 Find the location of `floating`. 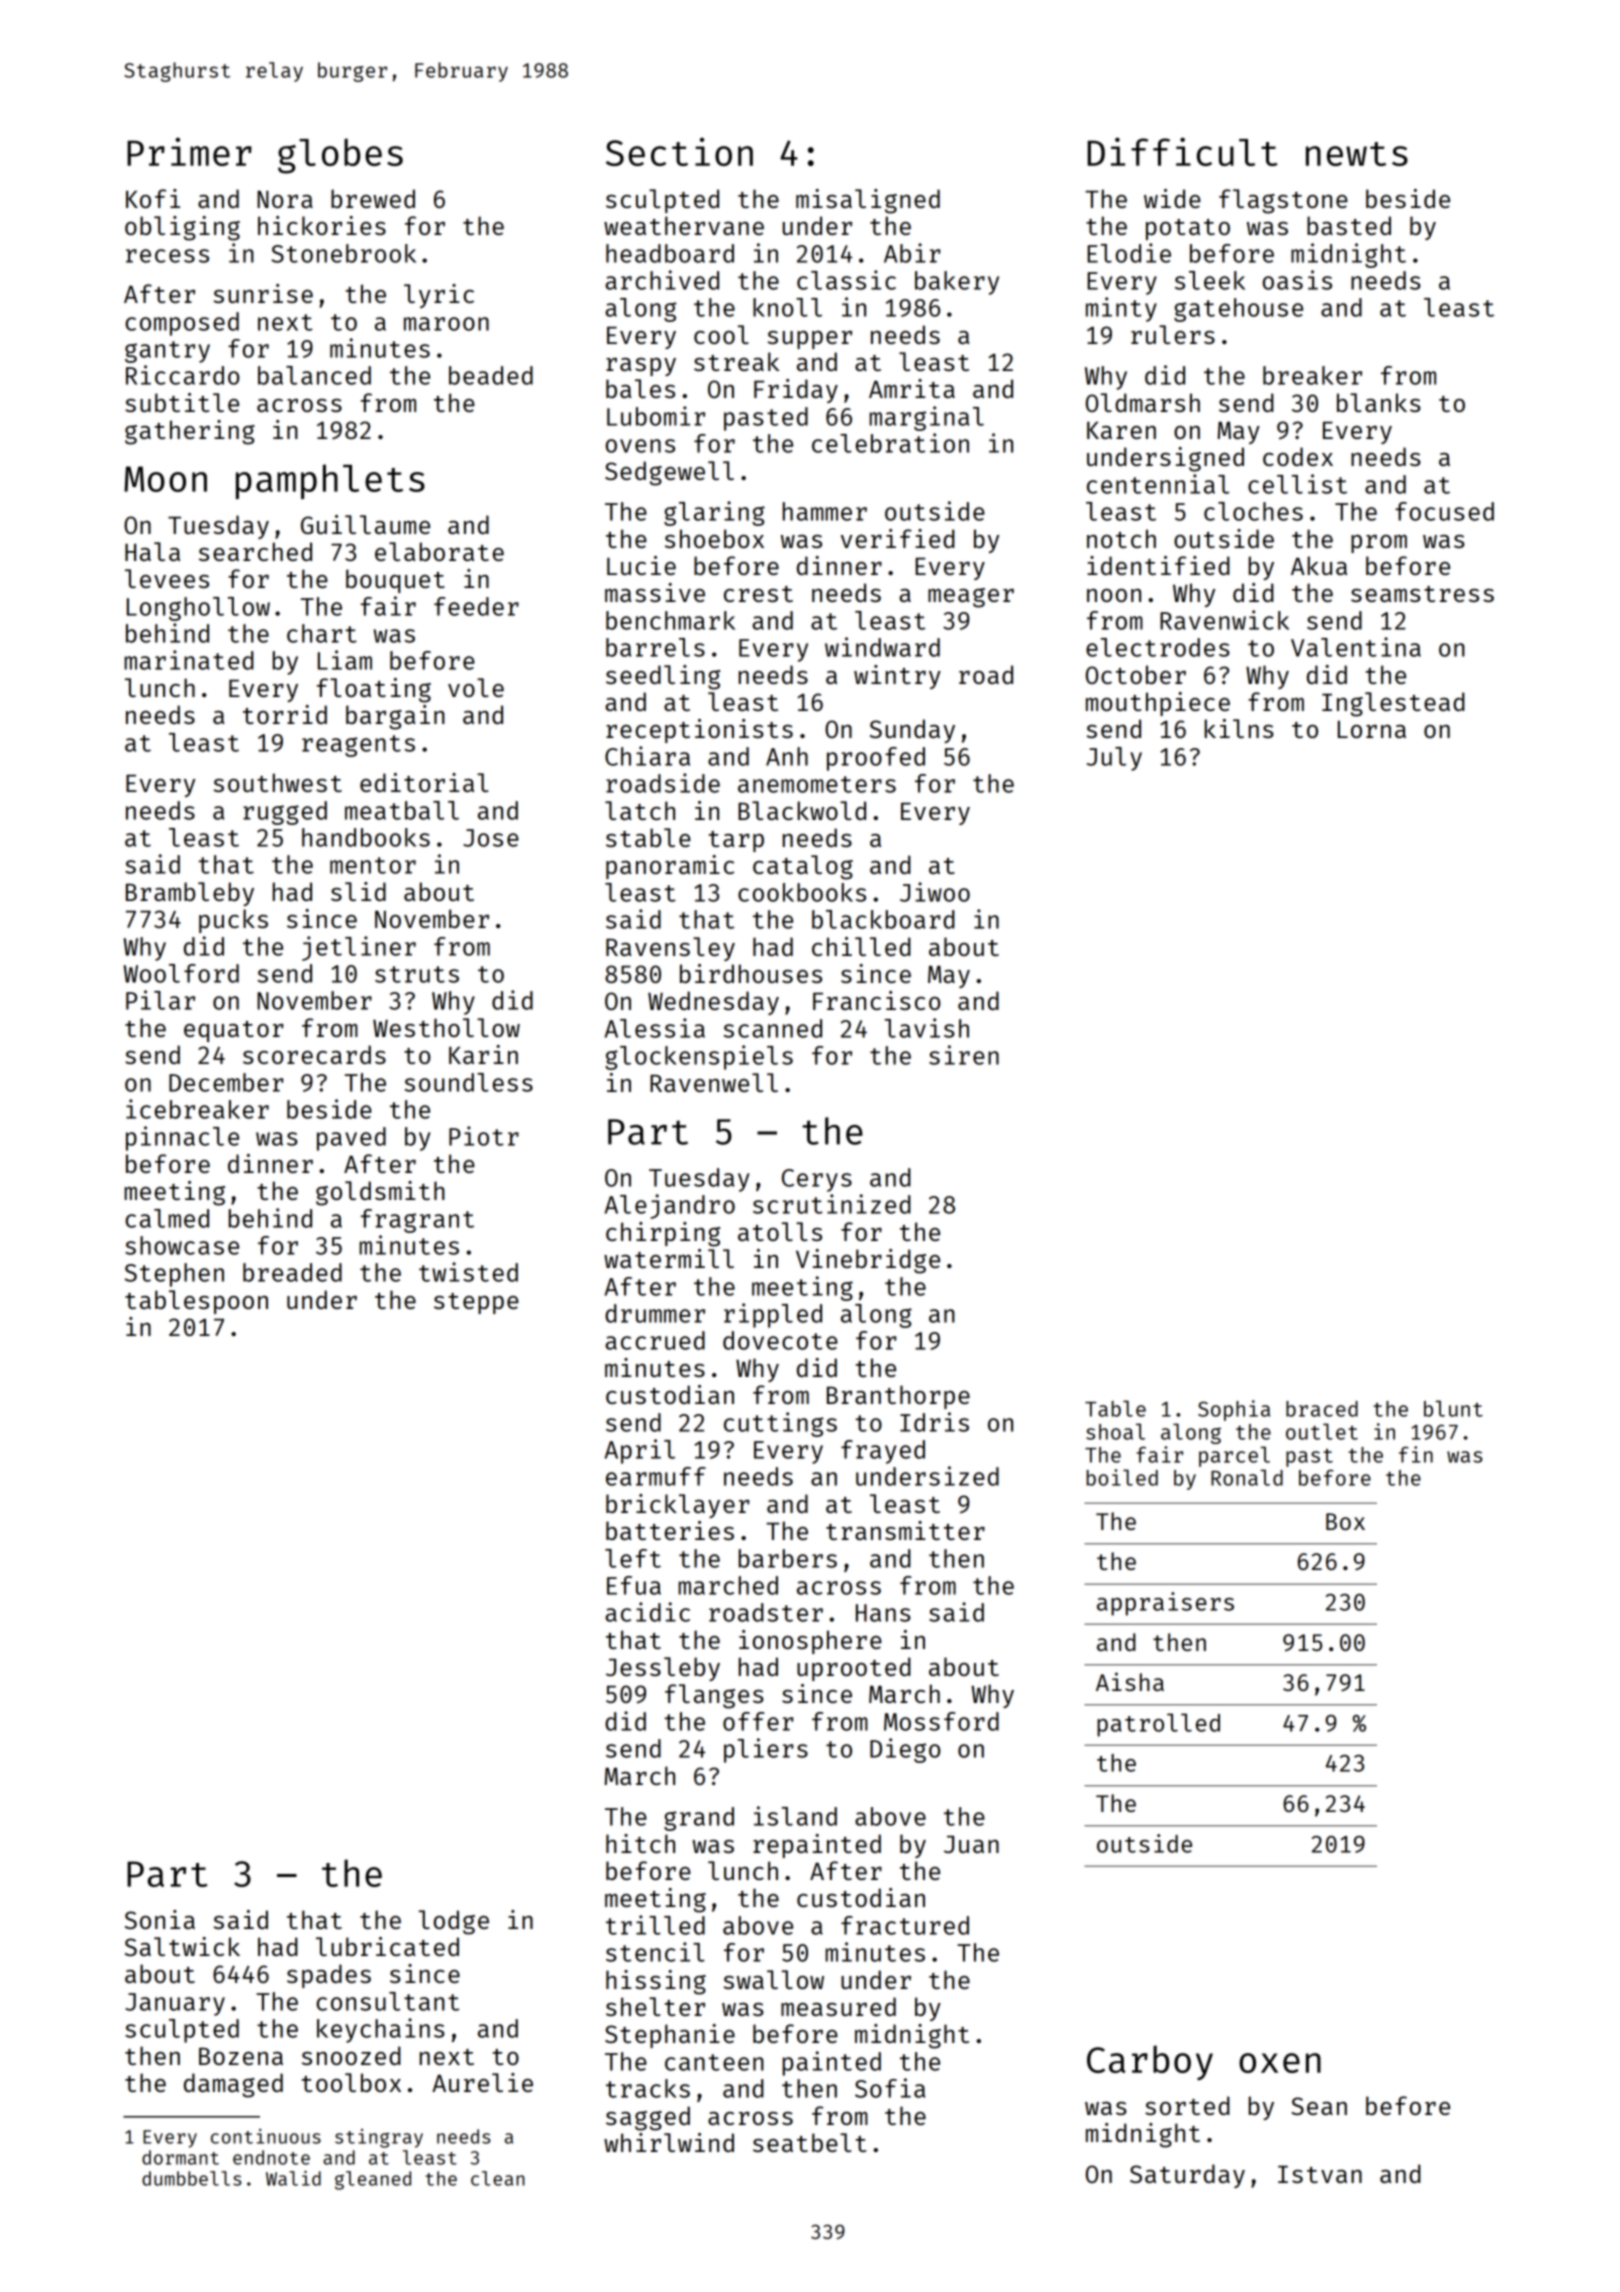

floating is located at coordinates (374, 690).
